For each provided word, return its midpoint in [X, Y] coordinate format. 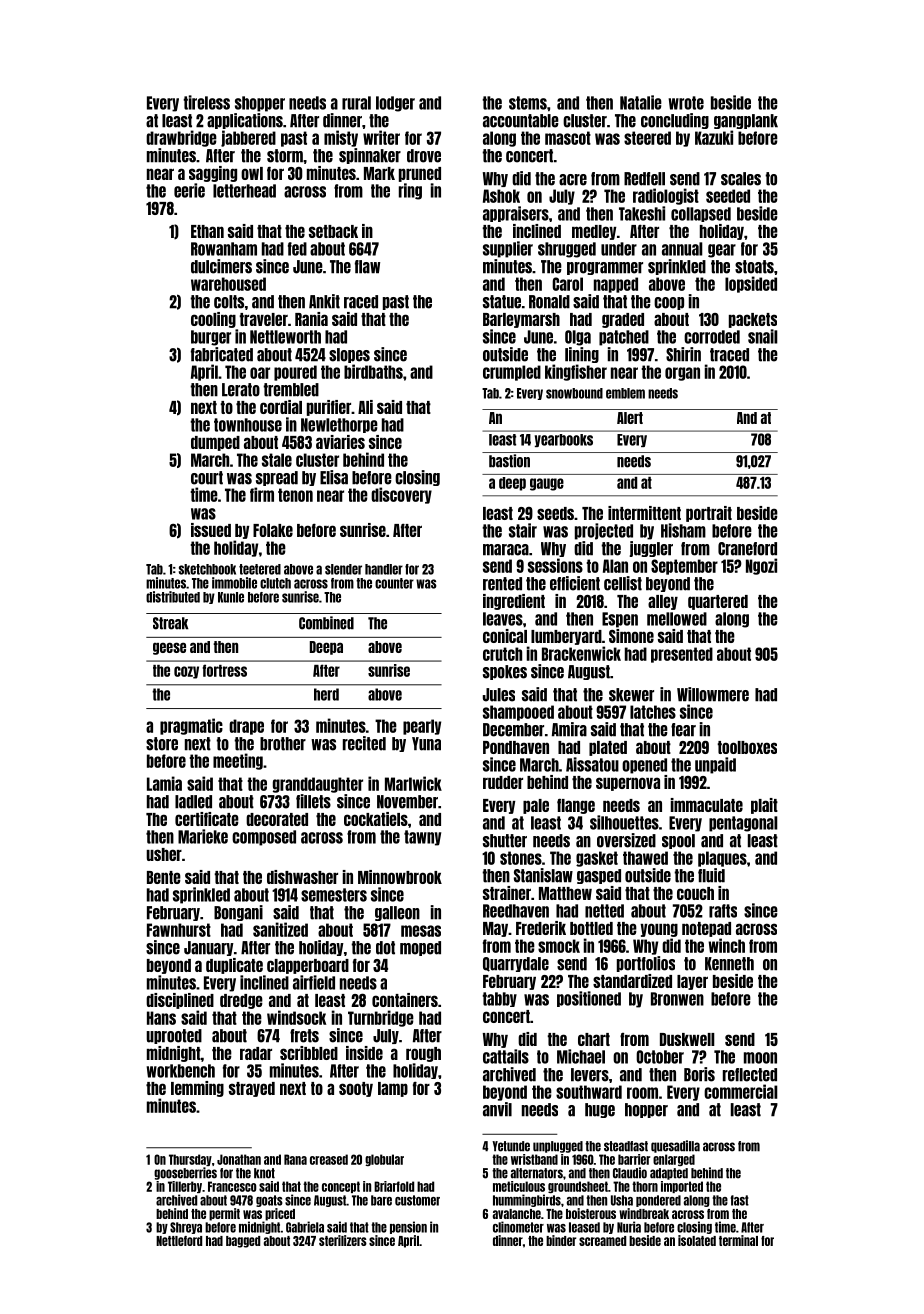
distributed [173, 597]
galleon [397, 913]
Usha [622, 1200]
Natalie [641, 102]
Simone [631, 636]
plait [764, 806]
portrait [709, 514]
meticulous [519, 1186]
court [207, 478]
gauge [547, 484]
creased [329, 1159]
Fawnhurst [179, 930]
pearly [422, 727]
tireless [206, 102]
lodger [395, 104]
